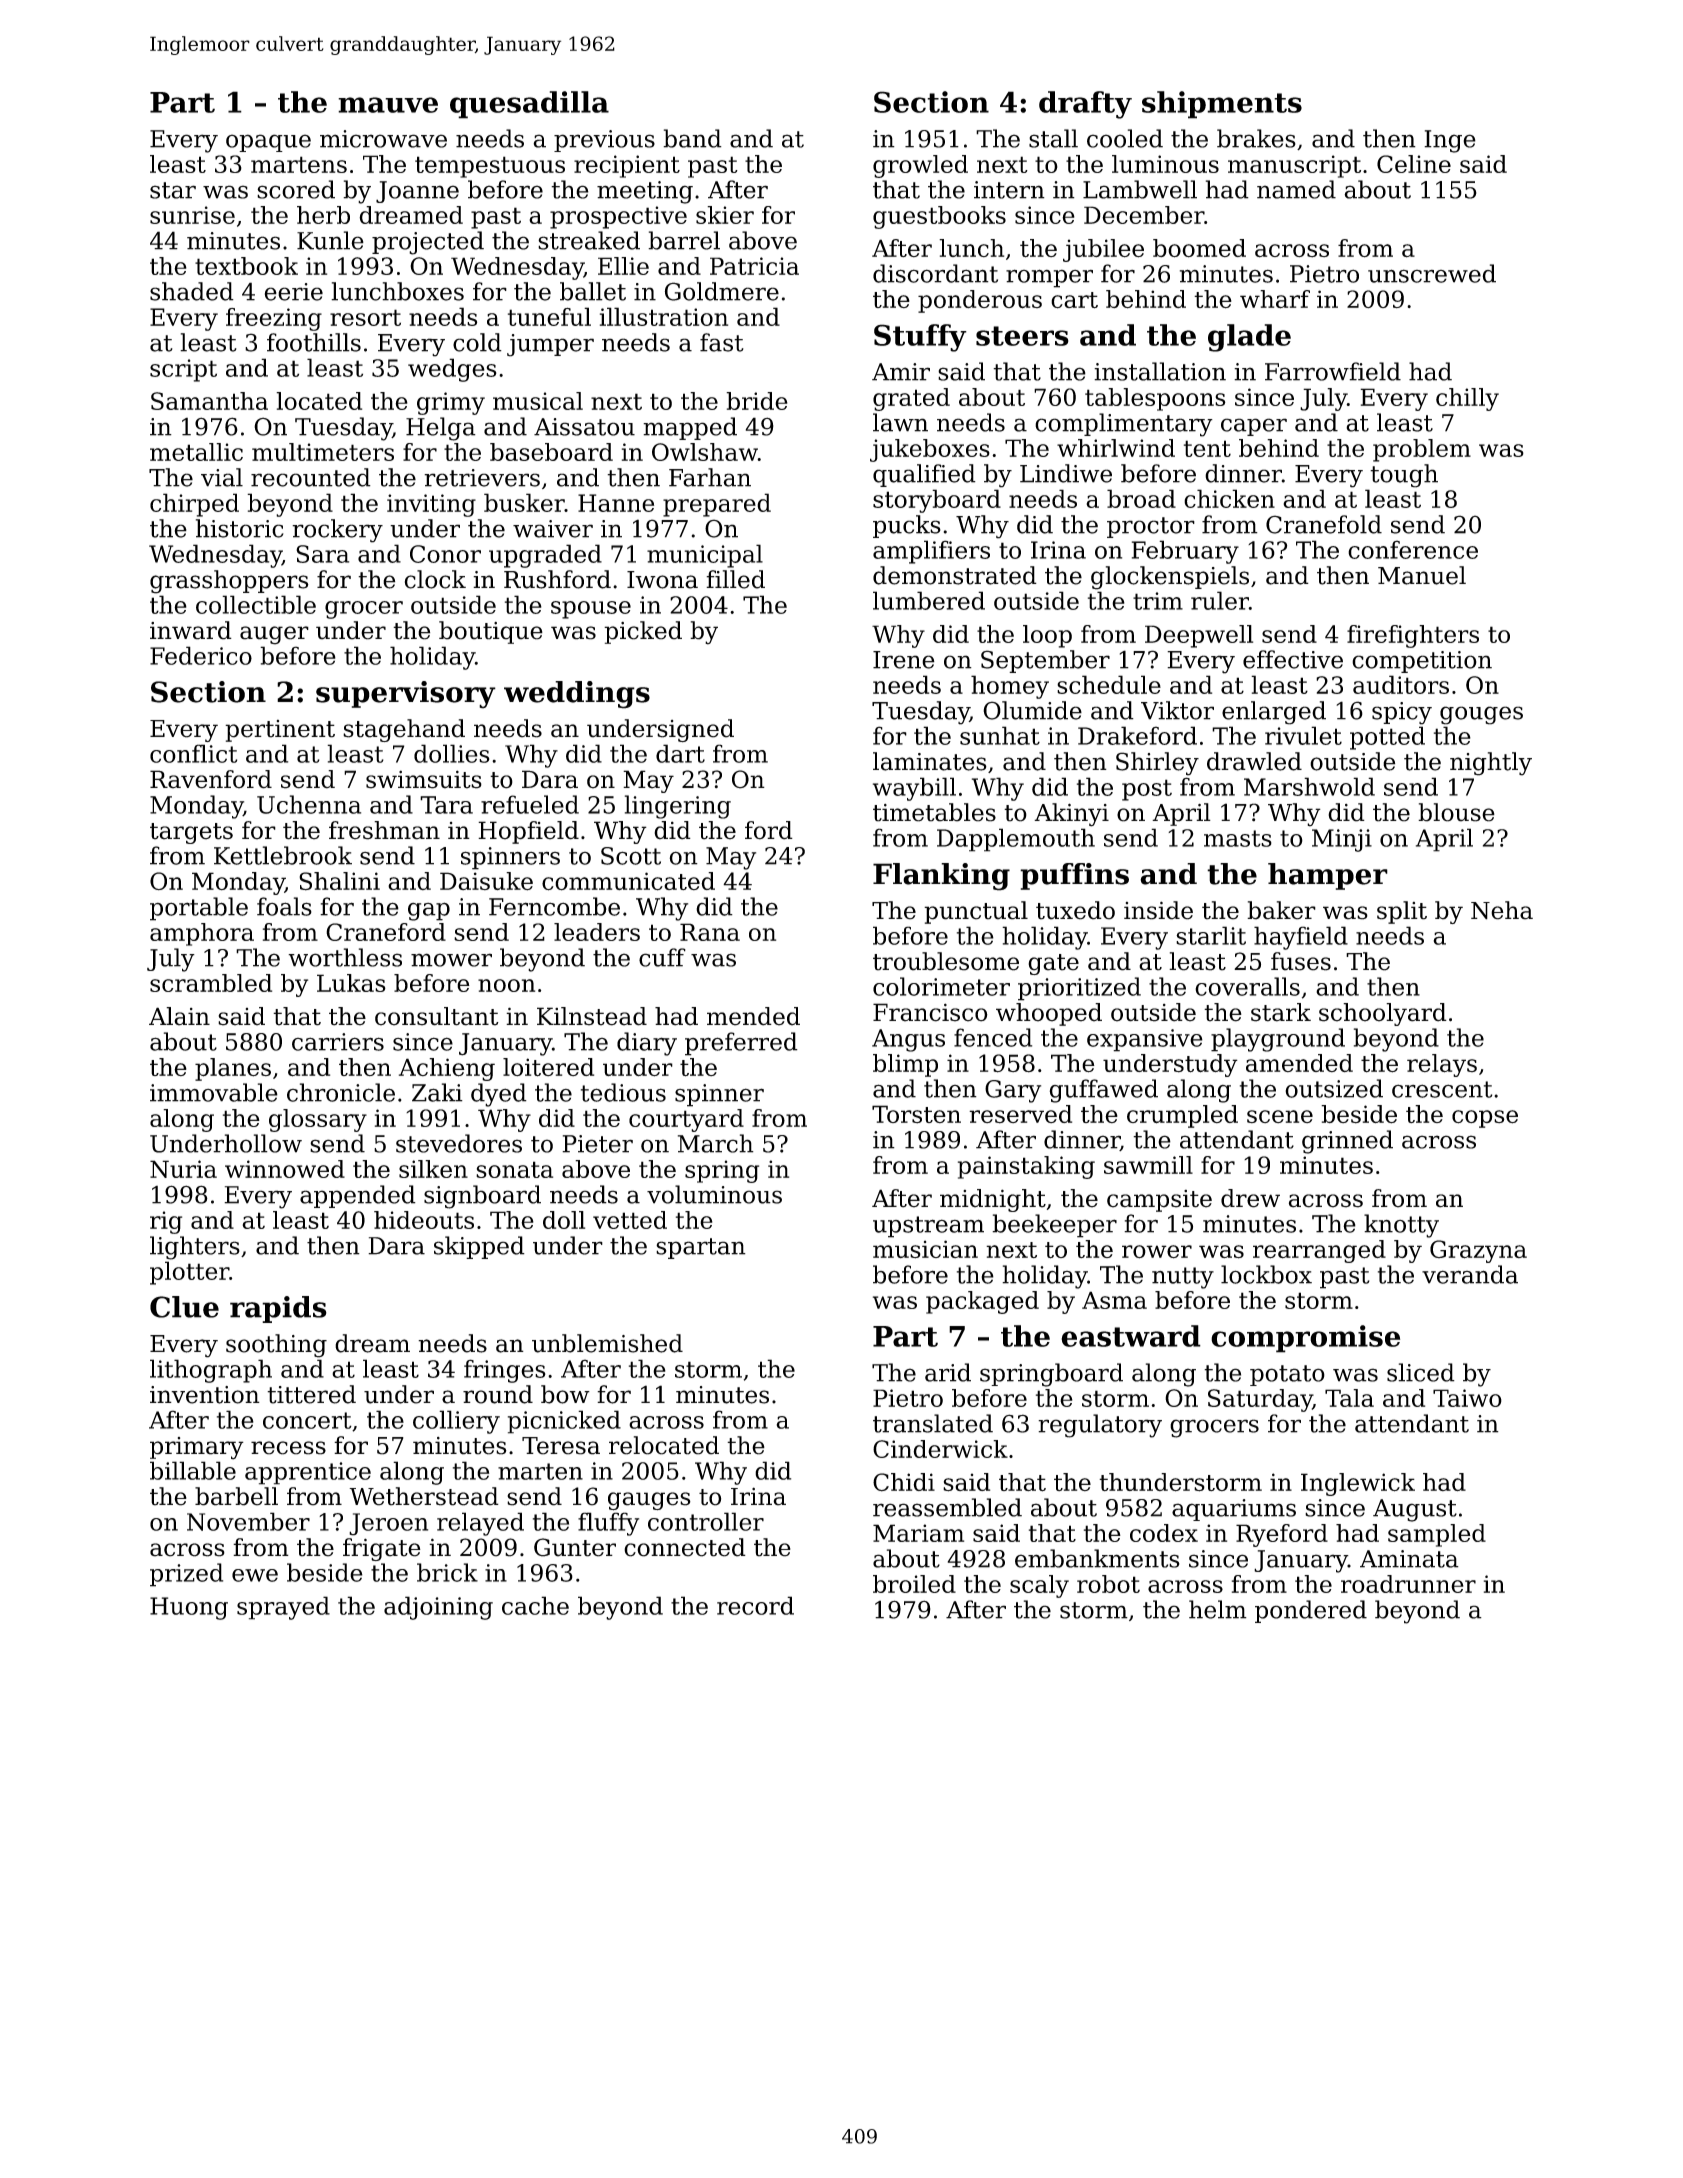 Image resolution: width=1683 pixels, height=2178 pixels. What do you see at coordinates (186, 1575) in the image?
I see `prized` at bounding box center [186, 1575].
